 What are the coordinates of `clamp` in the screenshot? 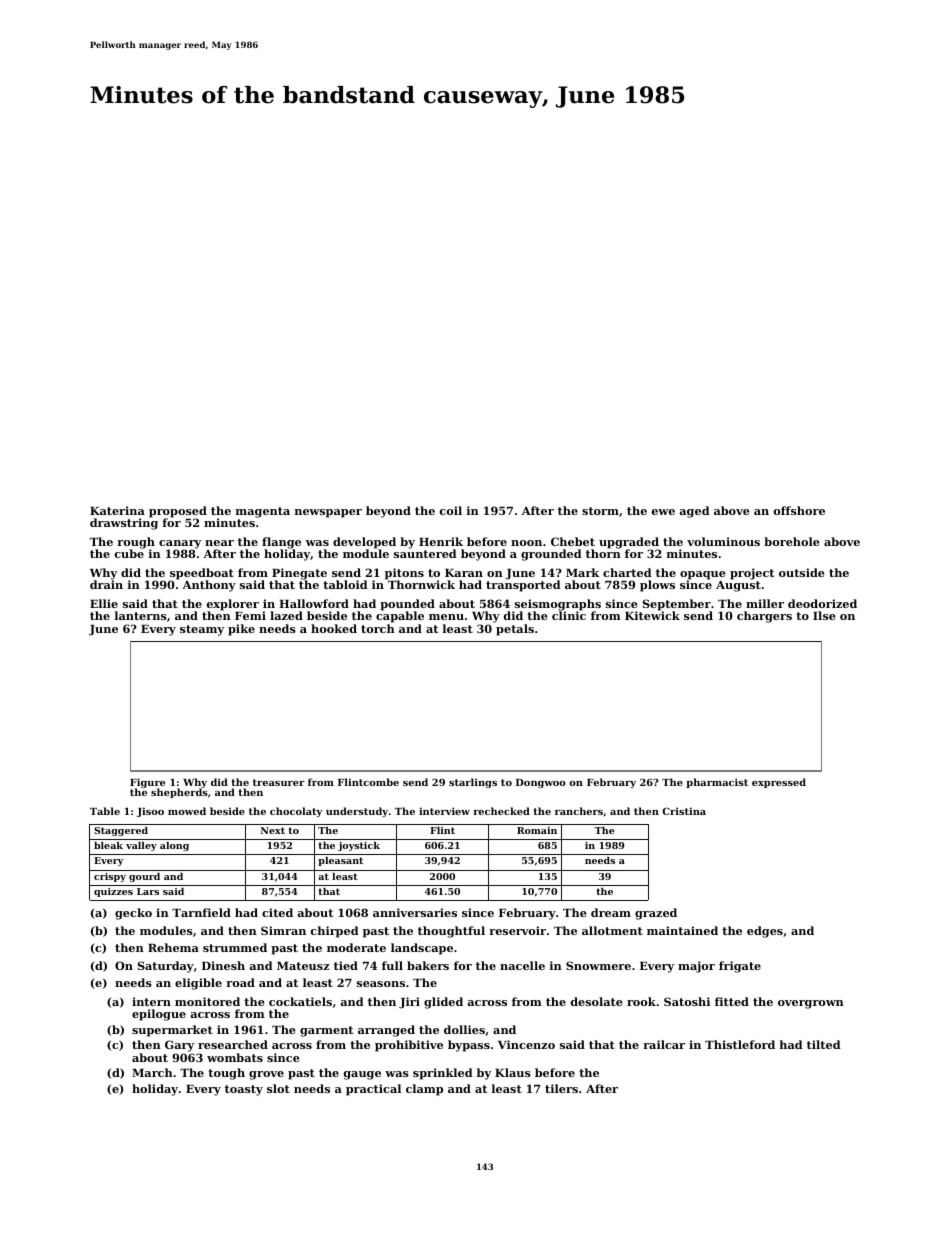 It's located at (424, 1090).
